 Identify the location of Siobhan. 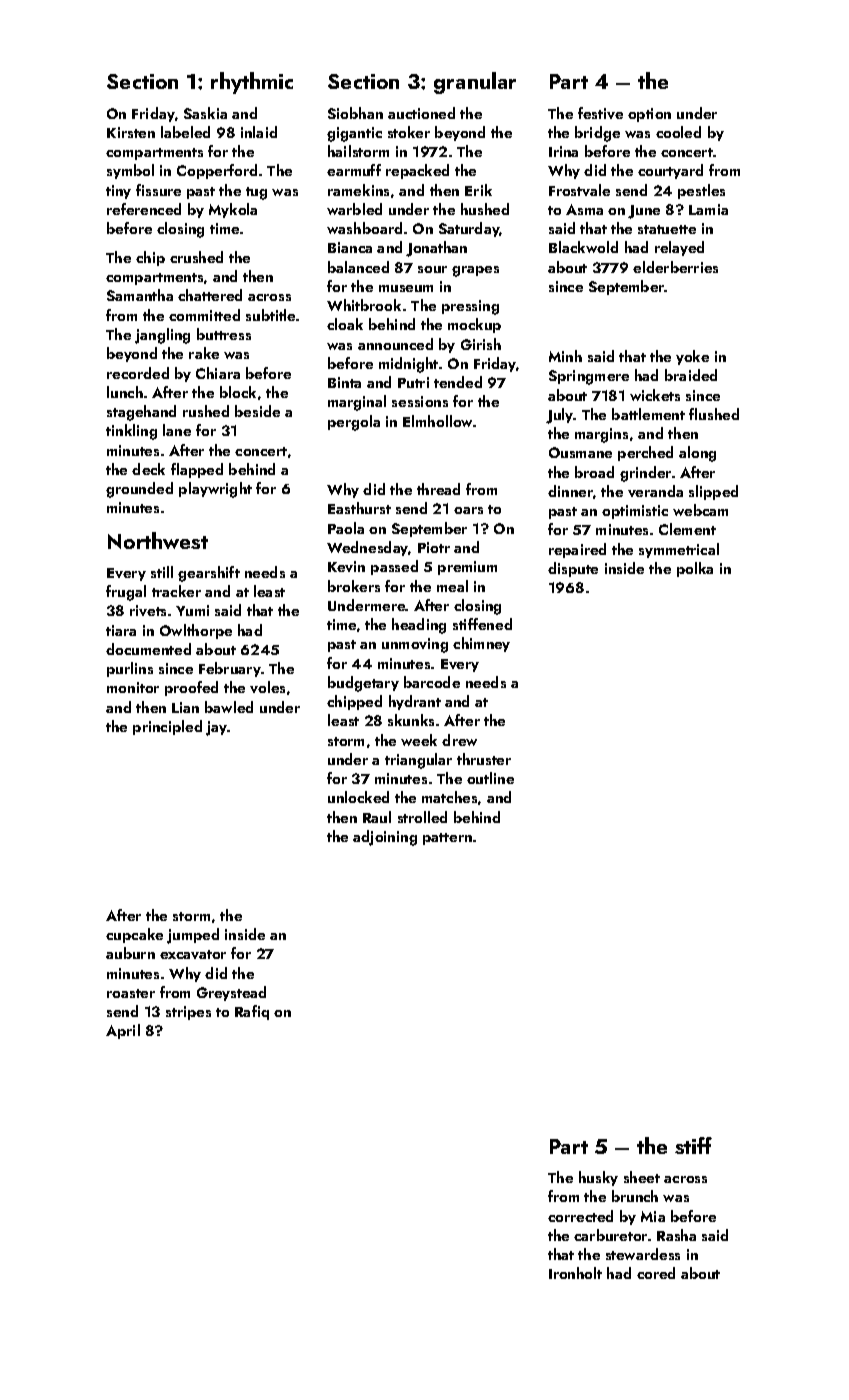
(355, 113).
